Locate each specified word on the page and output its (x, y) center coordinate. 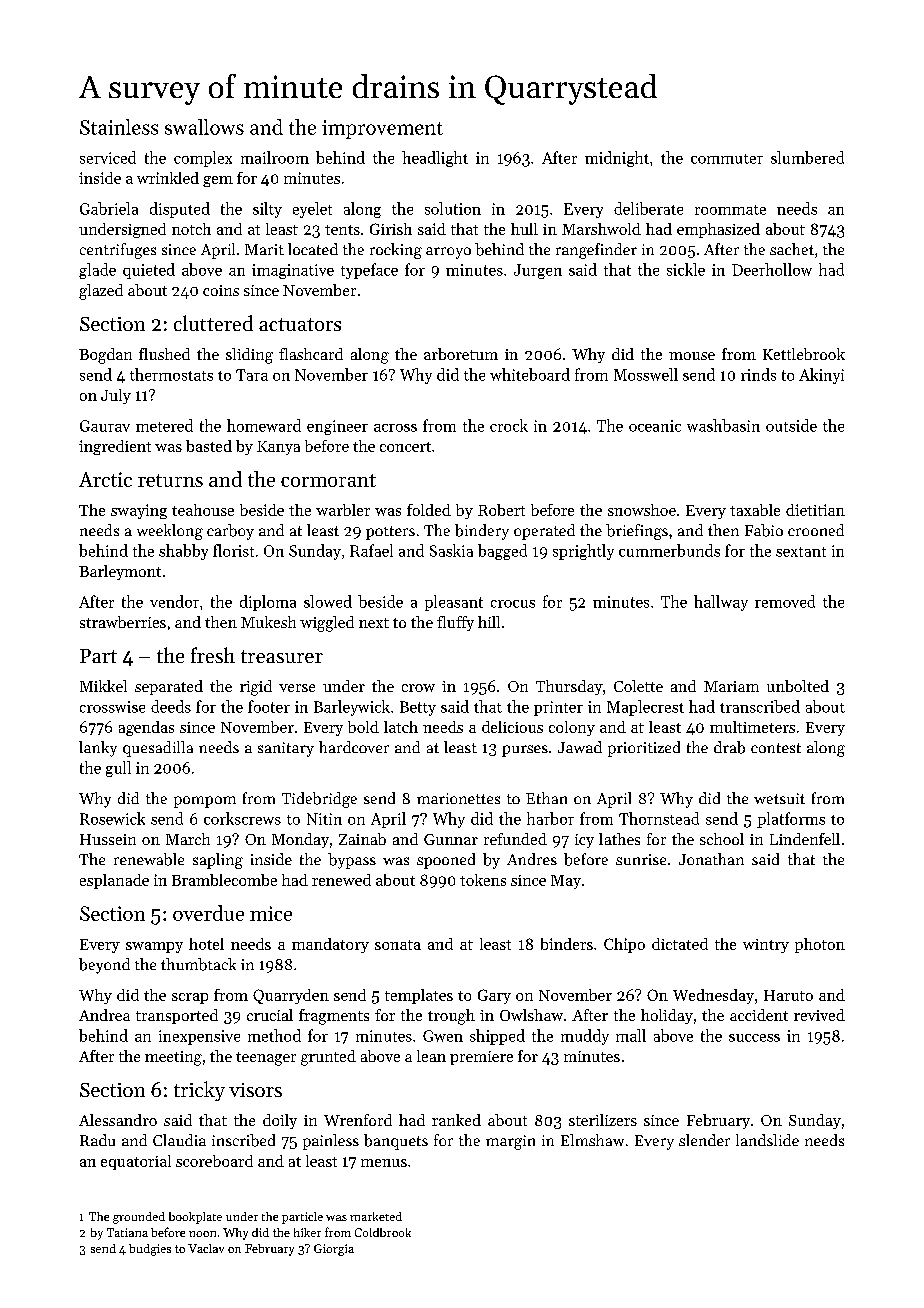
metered (164, 425)
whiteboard (530, 374)
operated (544, 532)
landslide (767, 1140)
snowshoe (642, 510)
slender (704, 1140)
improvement (382, 129)
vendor (174, 601)
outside (791, 425)
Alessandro (118, 1120)
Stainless (119, 127)
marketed (376, 1216)
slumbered (807, 157)
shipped (497, 1037)
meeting (173, 1058)
